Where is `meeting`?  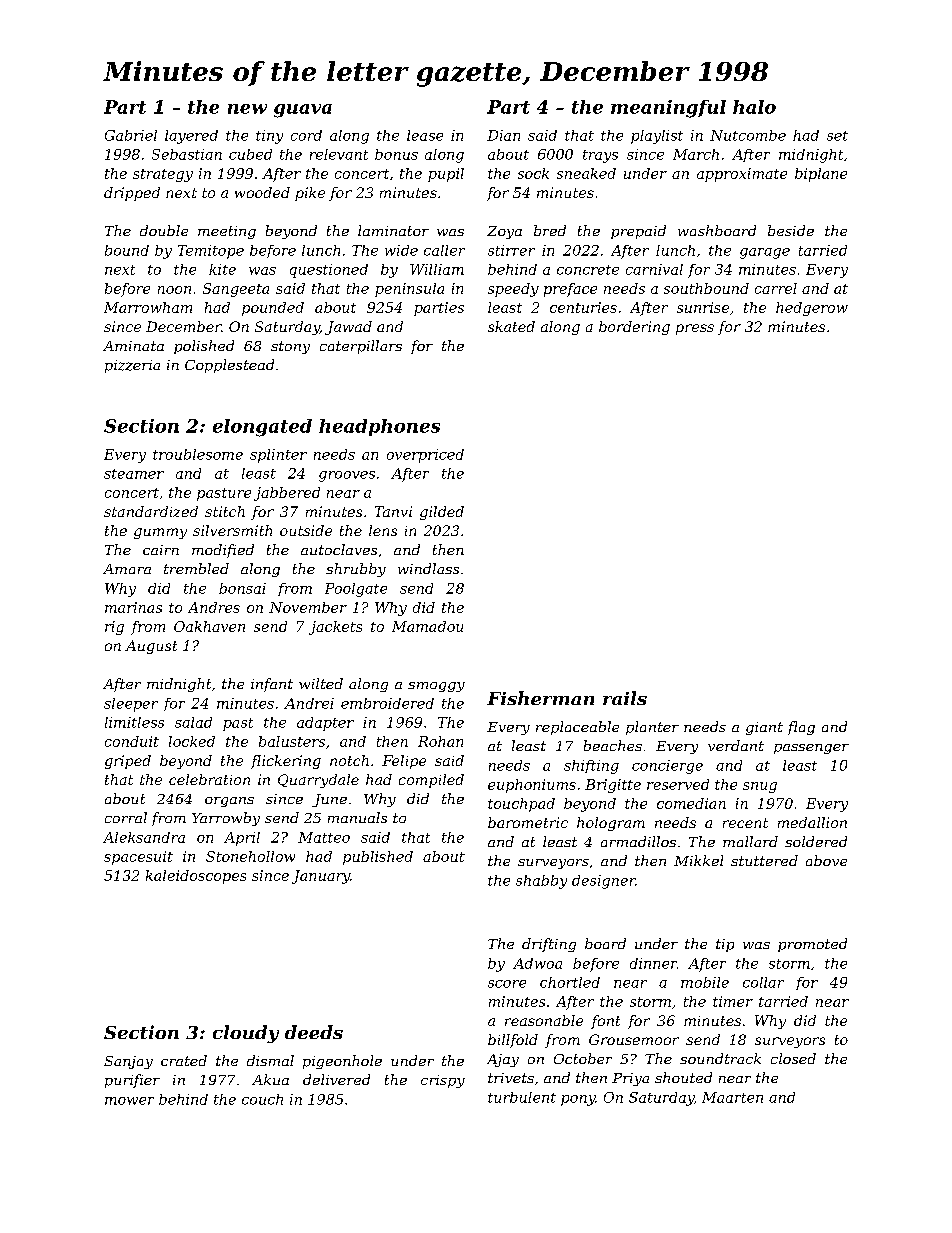 meeting is located at coordinates (227, 232).
